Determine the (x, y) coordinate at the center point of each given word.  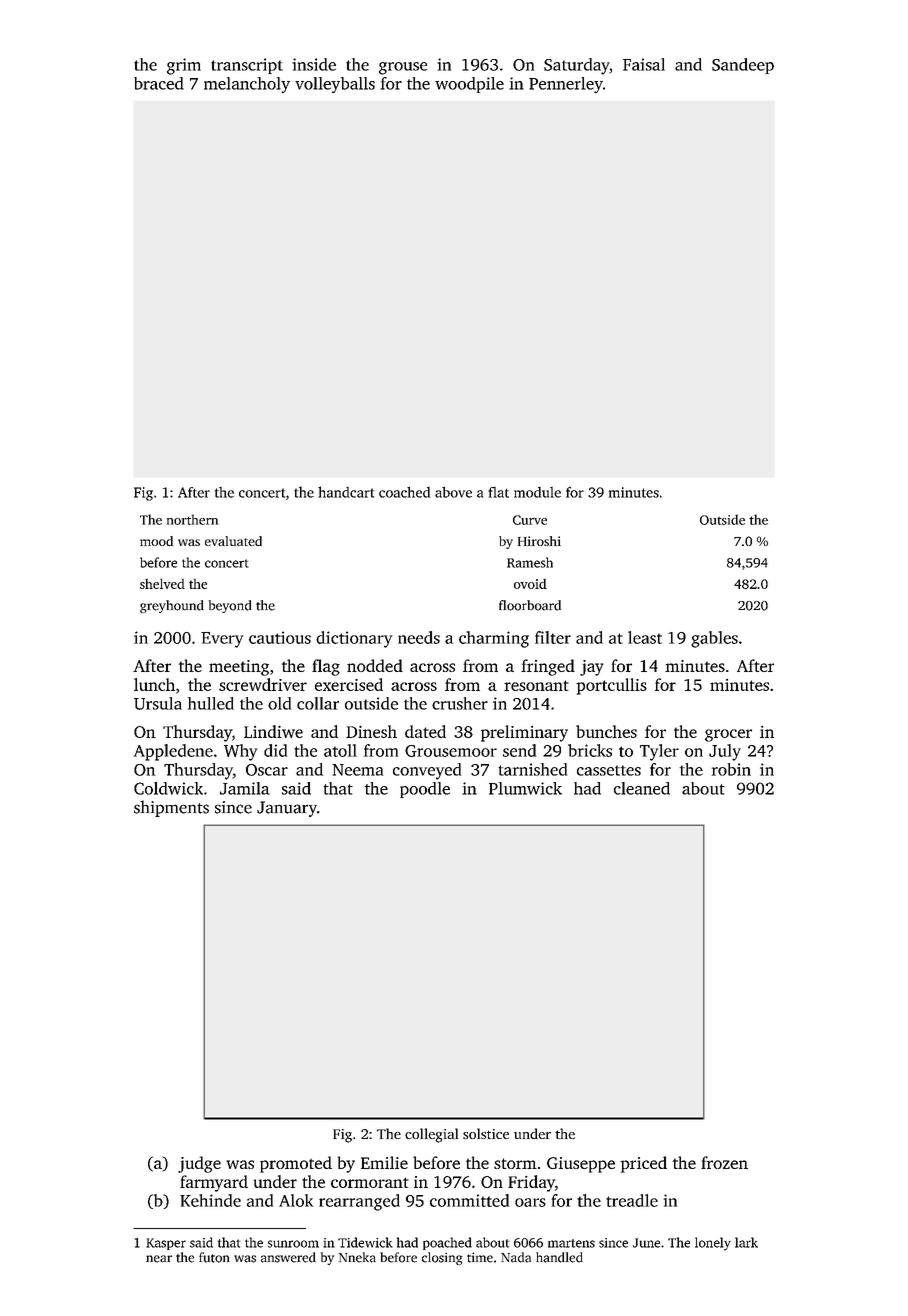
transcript (247, 66)
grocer (728, 735)
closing (442, 1258)
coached (404, 492)
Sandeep (743, 66)
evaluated (233, 541)
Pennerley (566, 85)
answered (288, 1257)
